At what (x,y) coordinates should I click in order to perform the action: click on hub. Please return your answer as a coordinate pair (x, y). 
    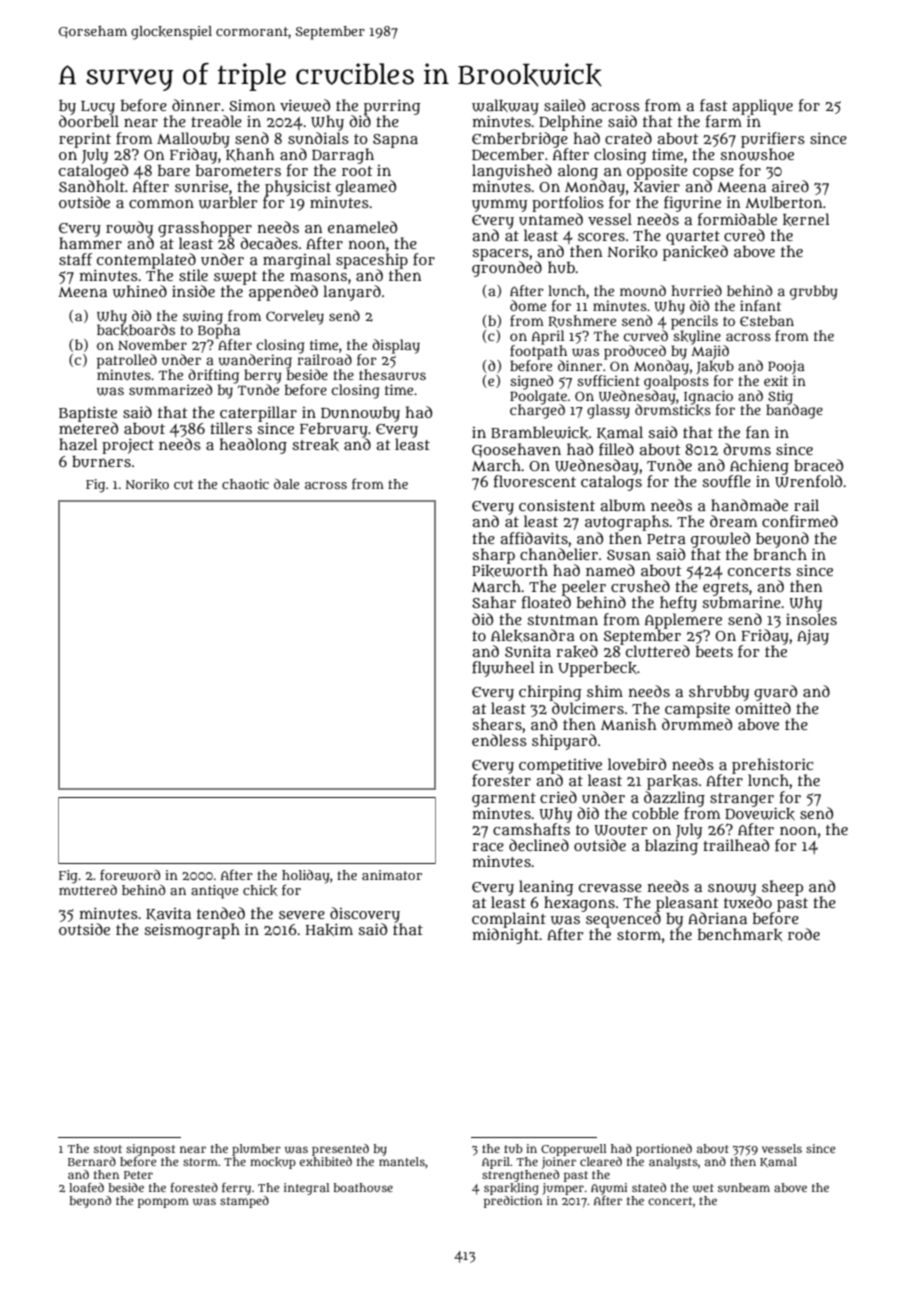
    Looking at the image, I should click on (561, 267).
